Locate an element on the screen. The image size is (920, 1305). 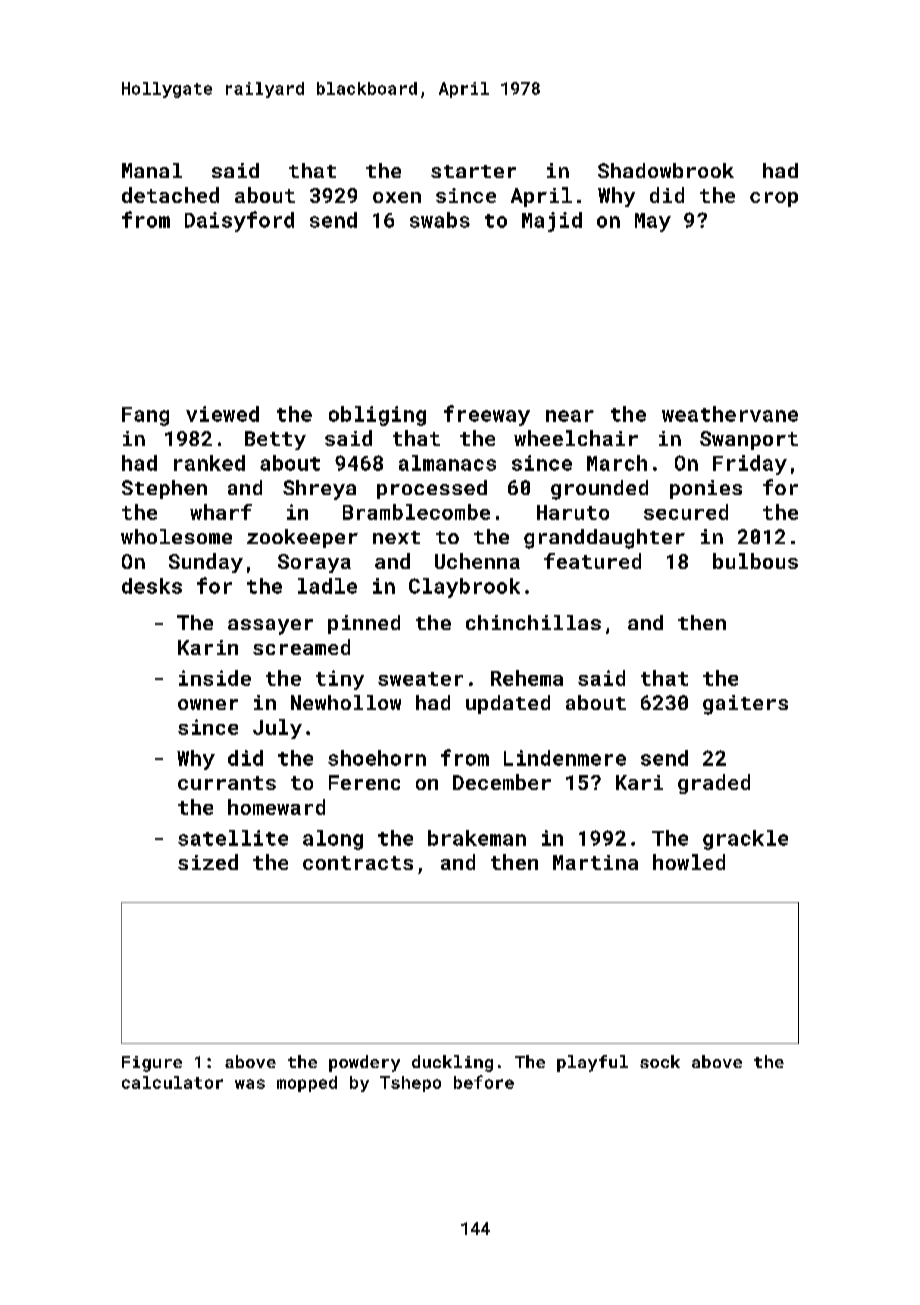
obliging is located at coordinates (377, 416).
